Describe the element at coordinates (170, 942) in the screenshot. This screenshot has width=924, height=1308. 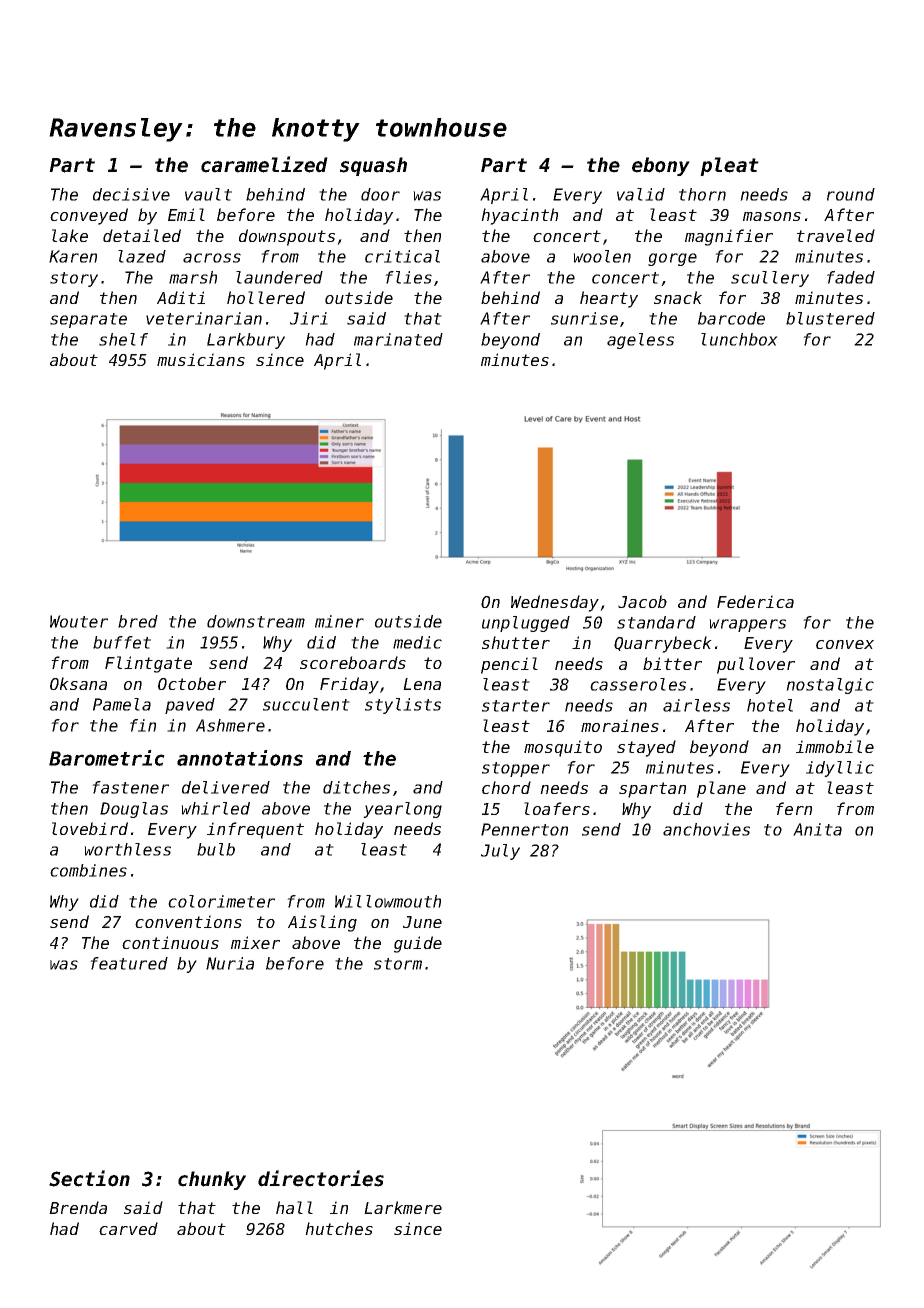
I see `continuous` at that location.
